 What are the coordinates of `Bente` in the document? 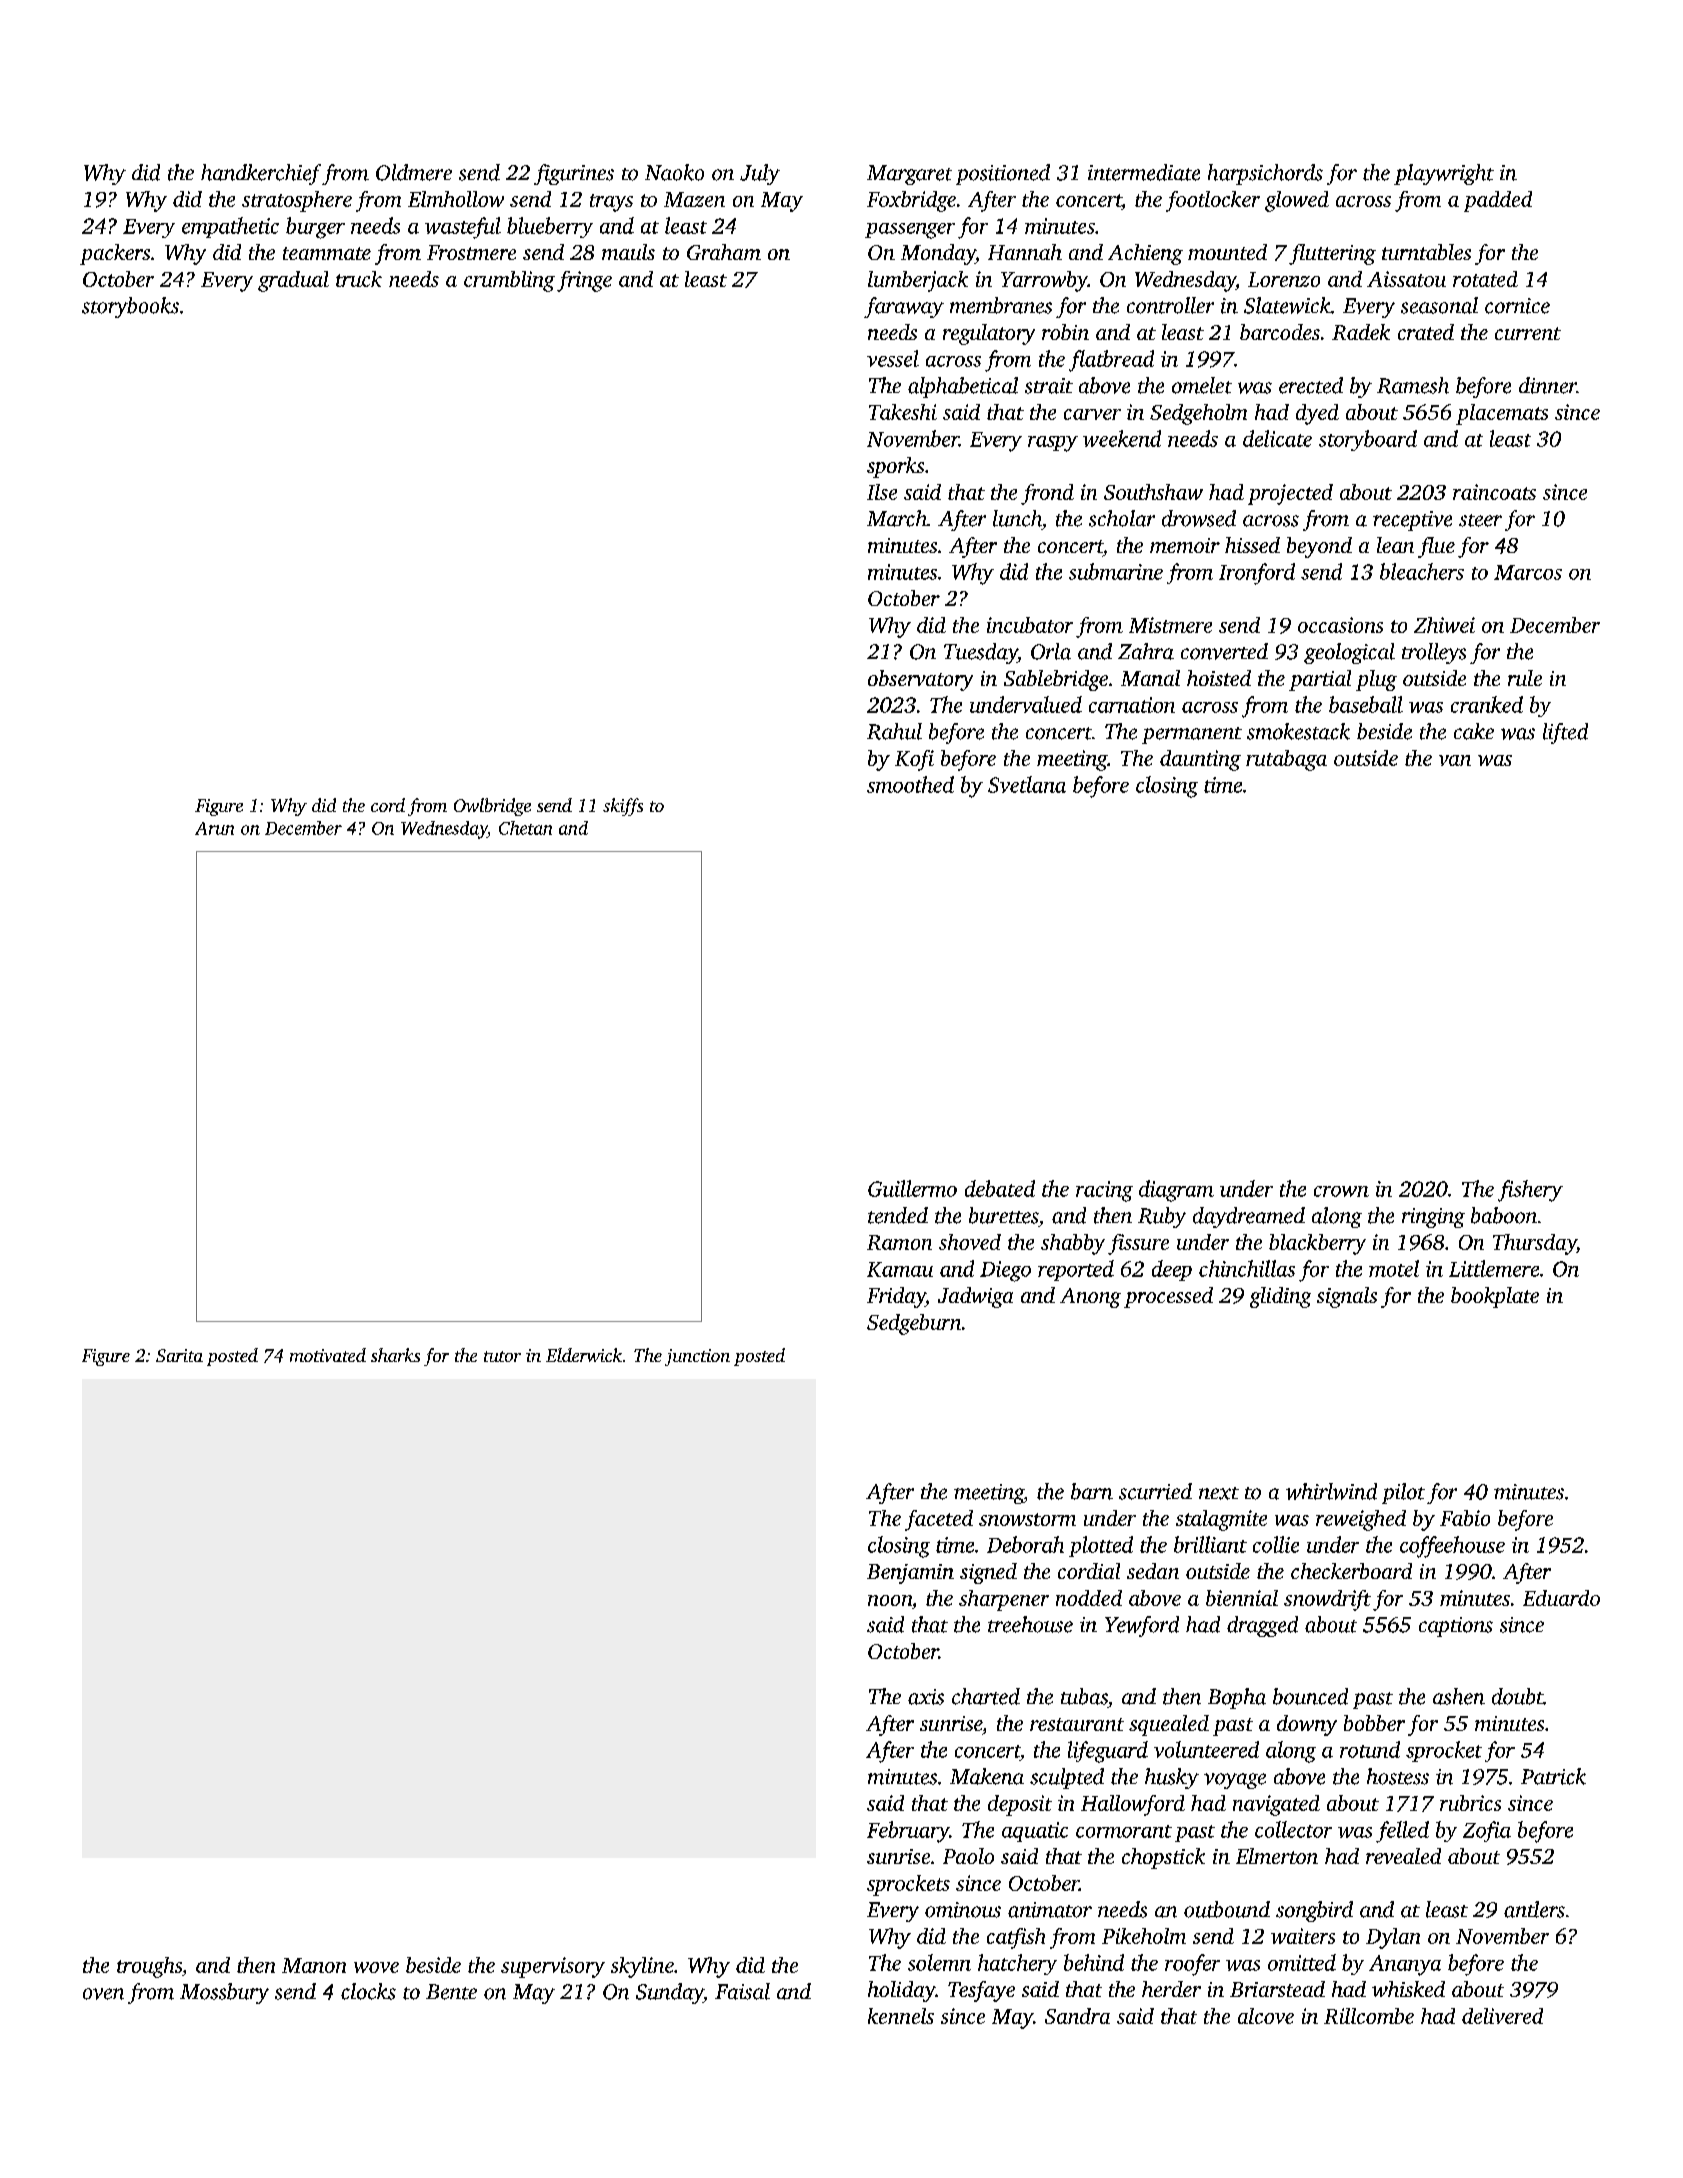 It's located at (451, 1992).
